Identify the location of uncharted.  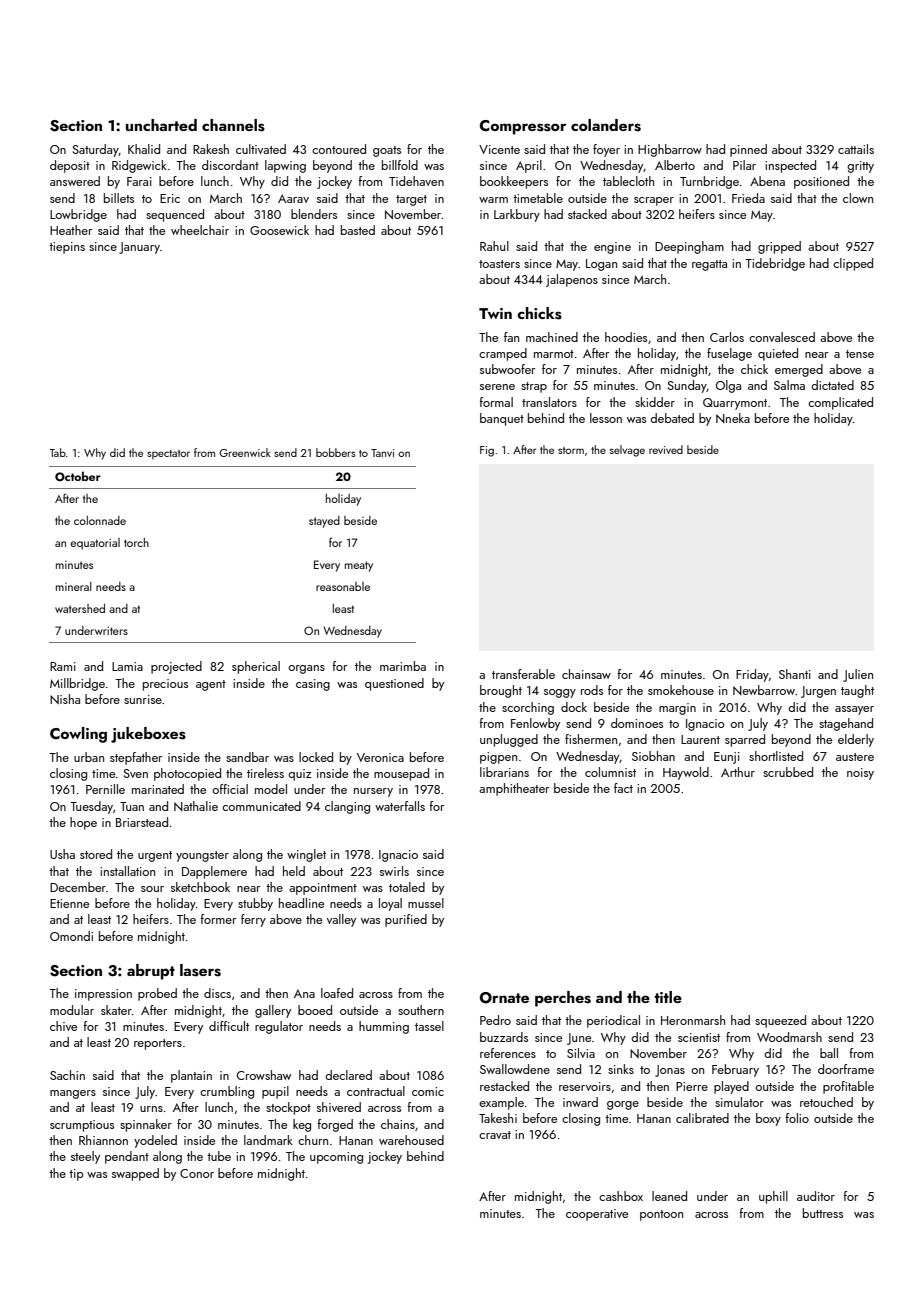
(161, 125).
